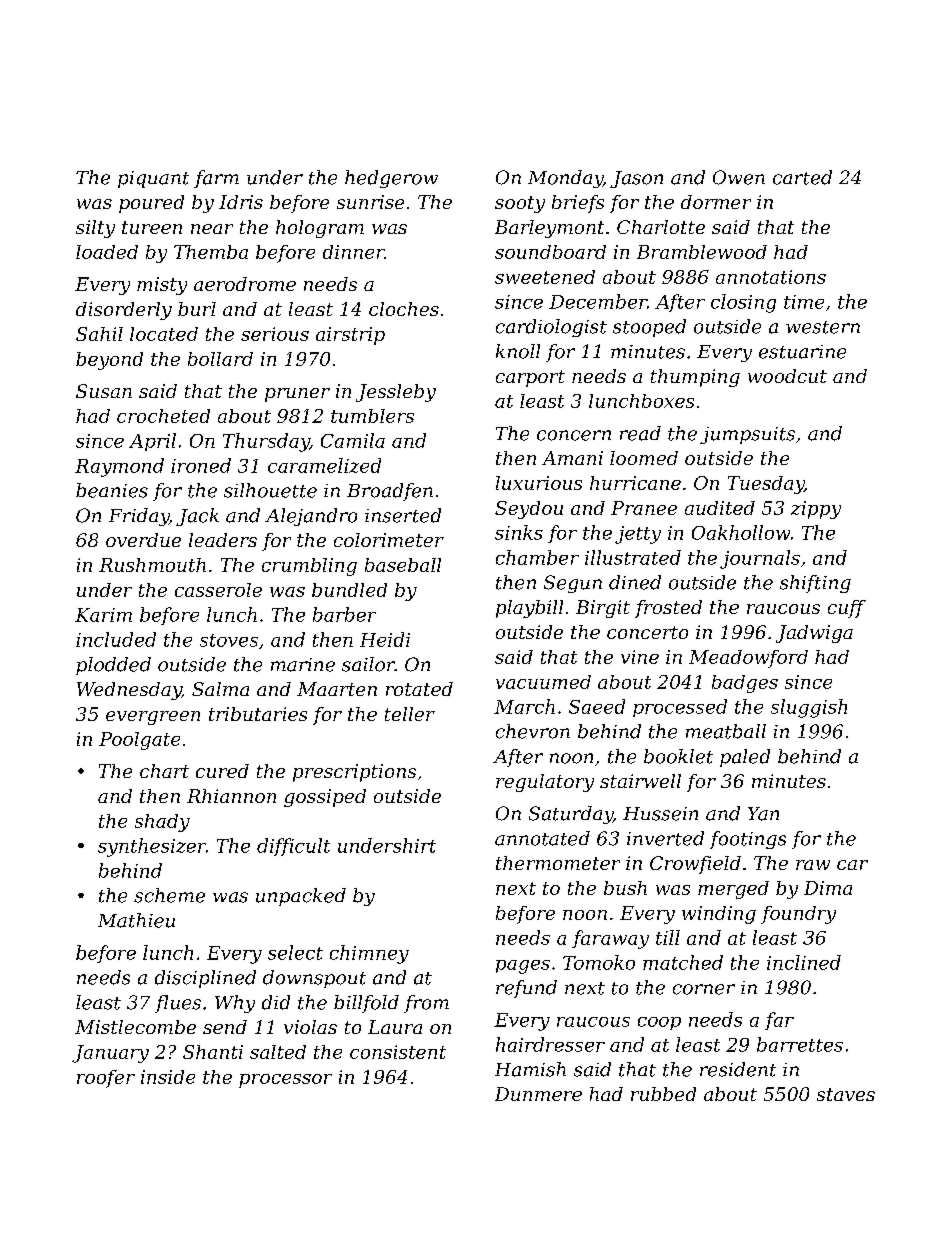 The width and height of the screenshot is (952, 1233). Describe the element at coordinates (106, 1079) in the screenshot. I see `roofer` at that location.
